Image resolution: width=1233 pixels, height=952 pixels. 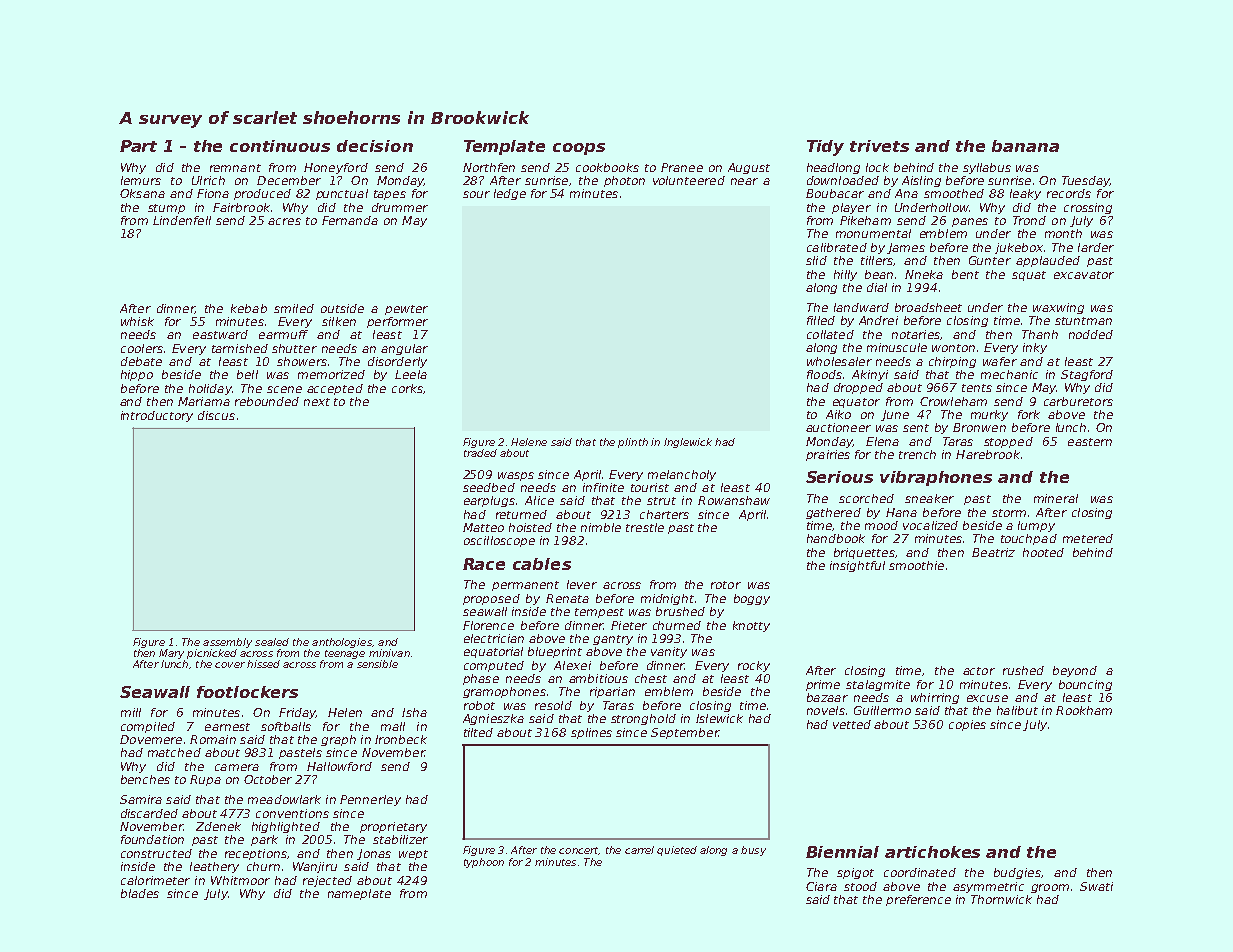 What do you see at coordinates (171, 654) in the screenshot?
I see `Mary` at bounding box center [171, 654].
